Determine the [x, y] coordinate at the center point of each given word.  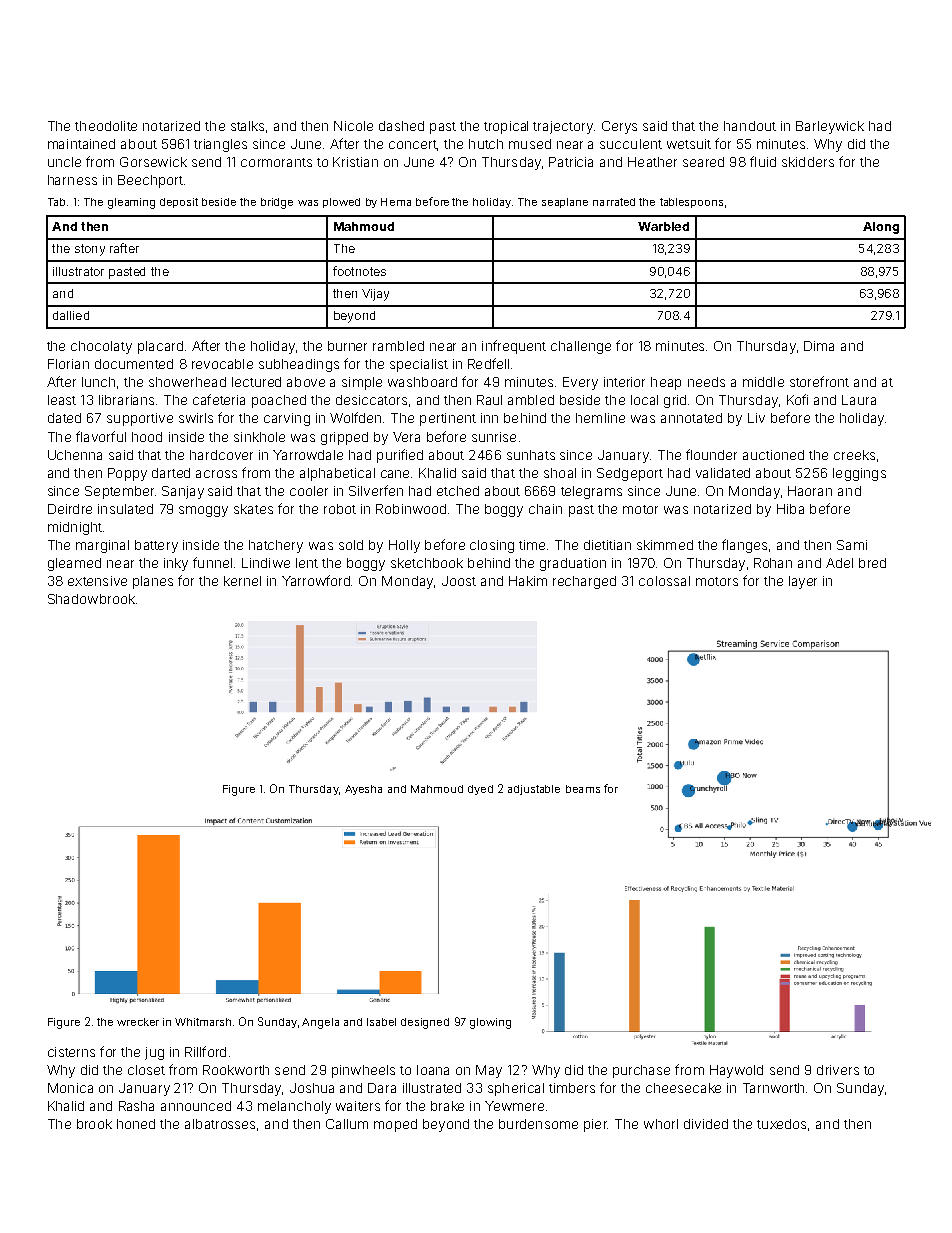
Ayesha [363, 790]
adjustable [534, 790]
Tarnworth [773, 1088]
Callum [347, 1124]
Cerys [619, 127]
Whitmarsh [203, 1022]
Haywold [736, 1071]
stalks [247, 126]
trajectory [563, 127]
